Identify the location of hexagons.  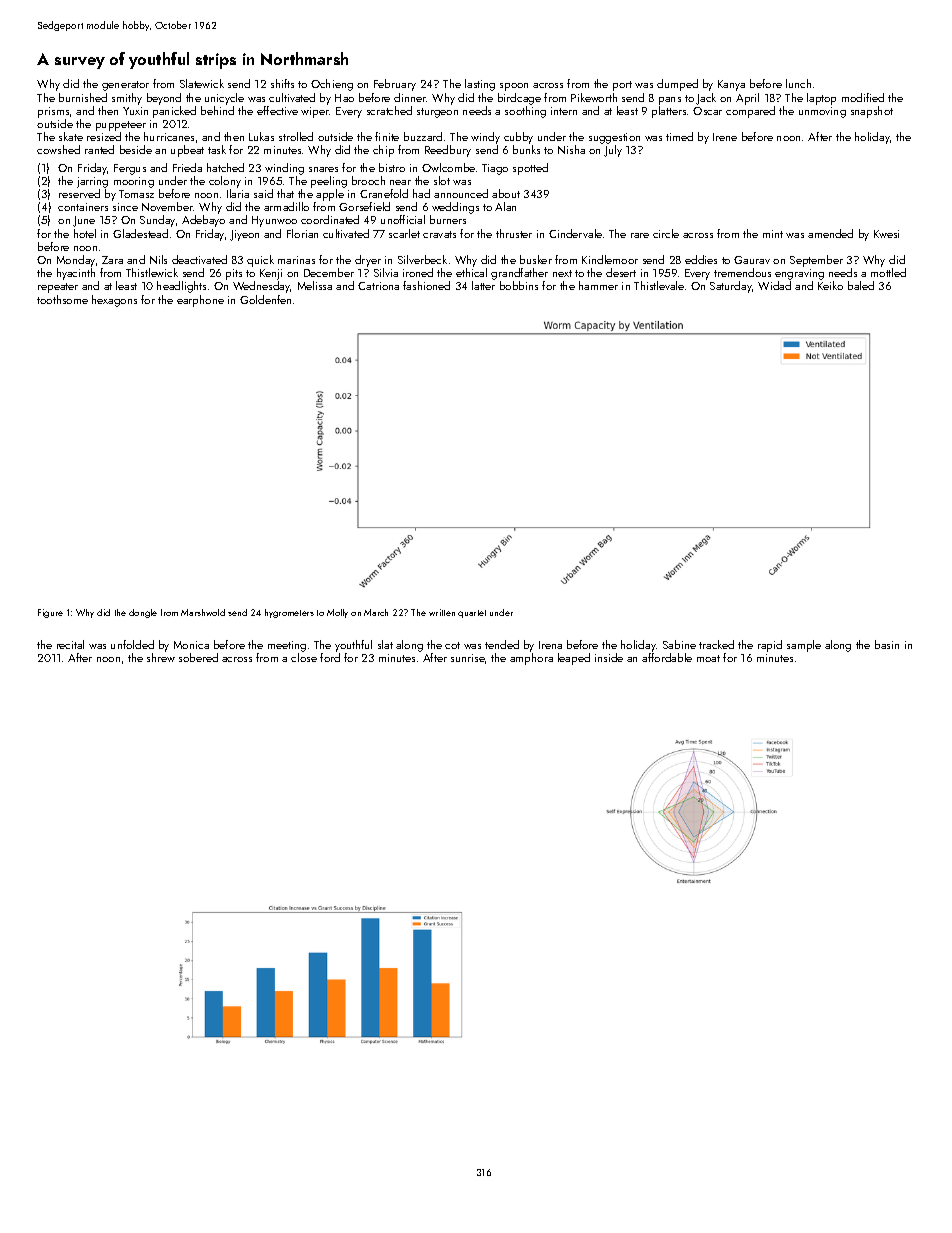
(114, 301).
